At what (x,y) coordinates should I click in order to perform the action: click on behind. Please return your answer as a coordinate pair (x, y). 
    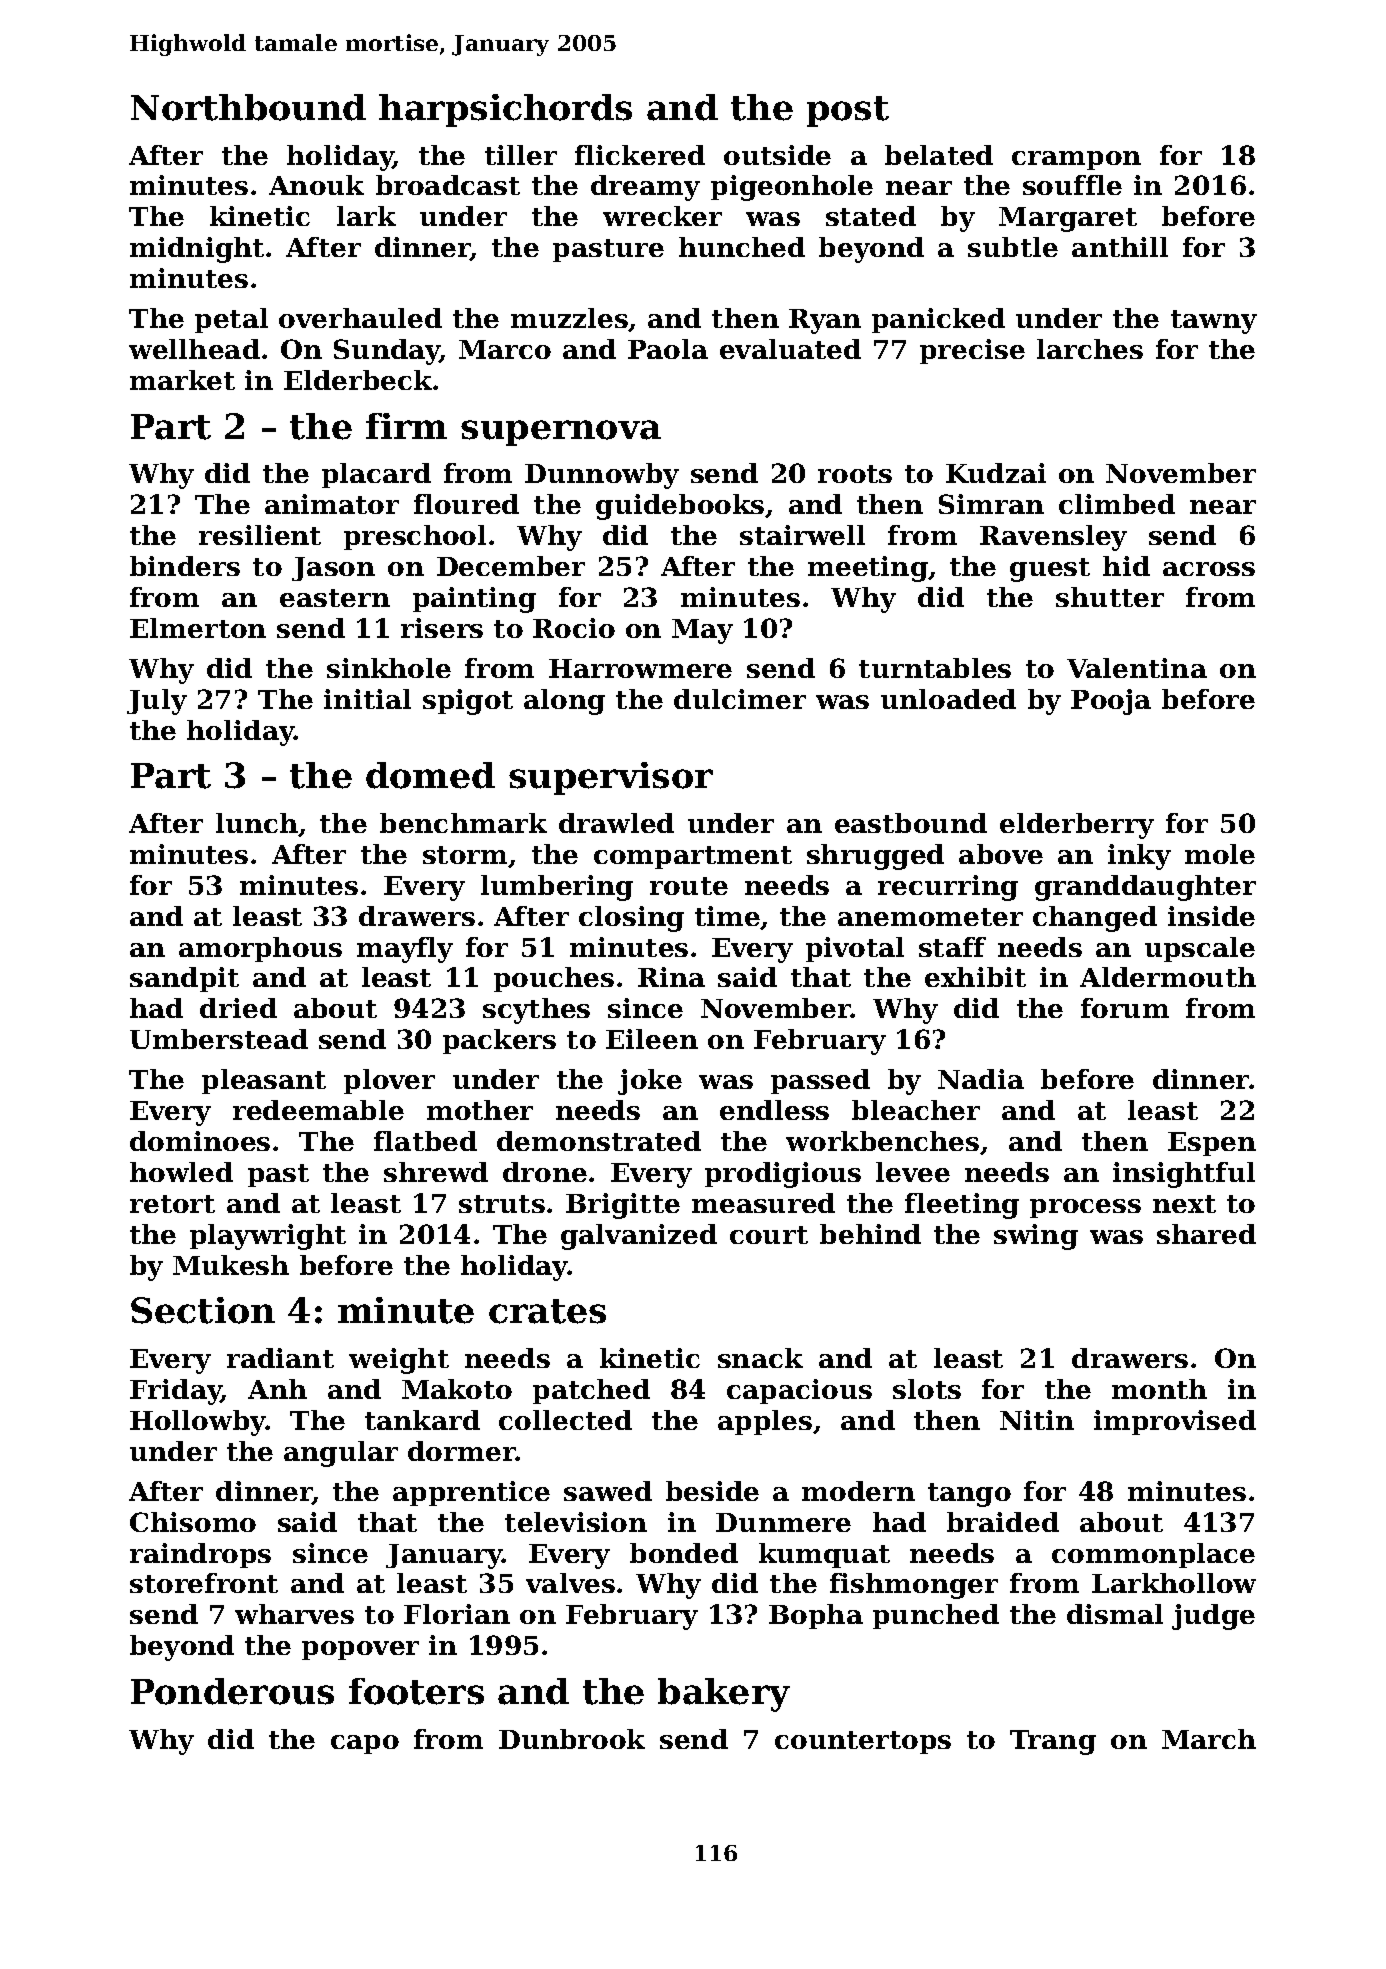
    Looking at the image, I should click on (870, 1234).
